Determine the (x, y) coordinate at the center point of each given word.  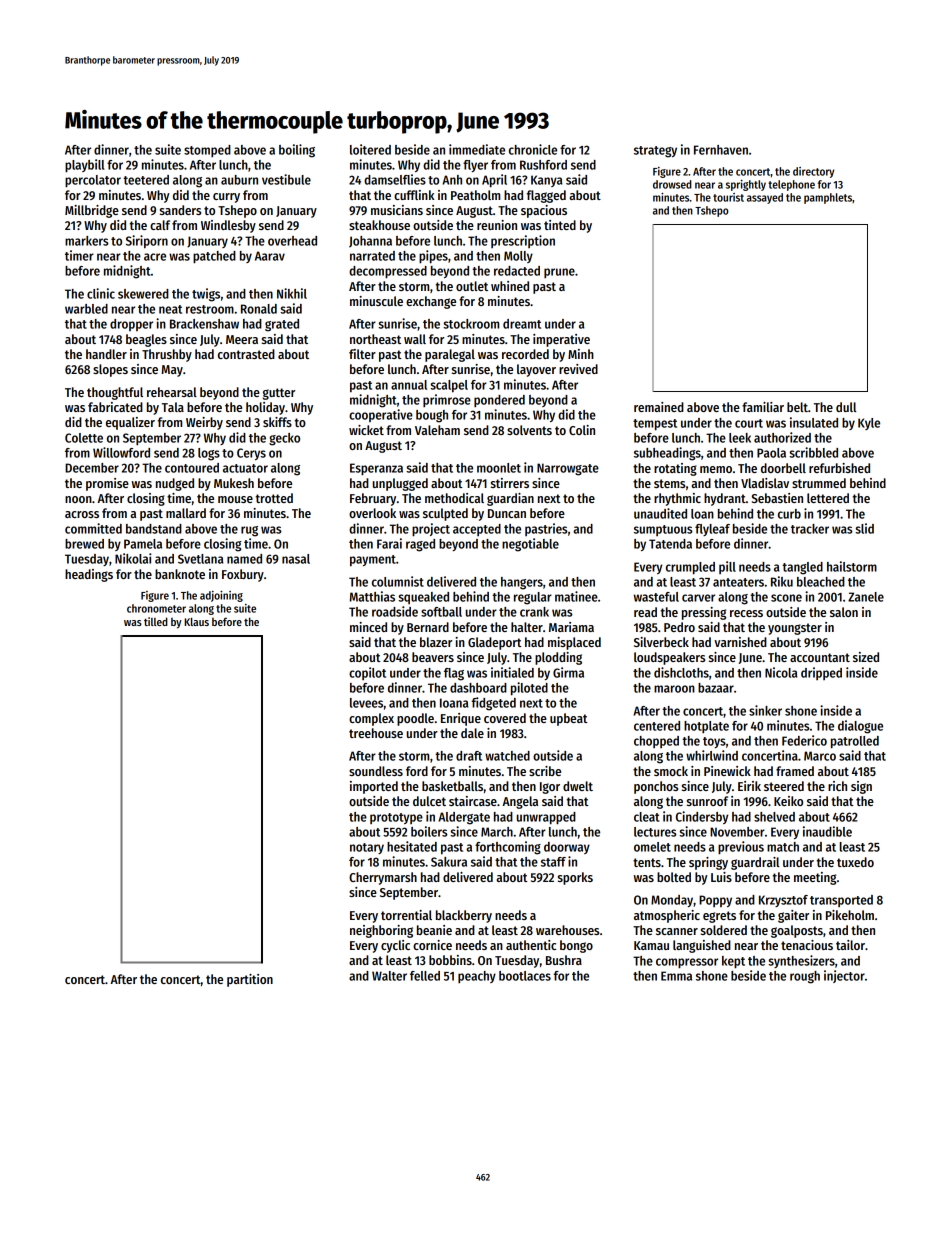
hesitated (412, 846)
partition (250, 980)
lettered (828, 498)
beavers (433, 657)
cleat (646, 817)
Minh (581, 354)
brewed (84, 544)
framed (795, 771)
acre (155, 257)
